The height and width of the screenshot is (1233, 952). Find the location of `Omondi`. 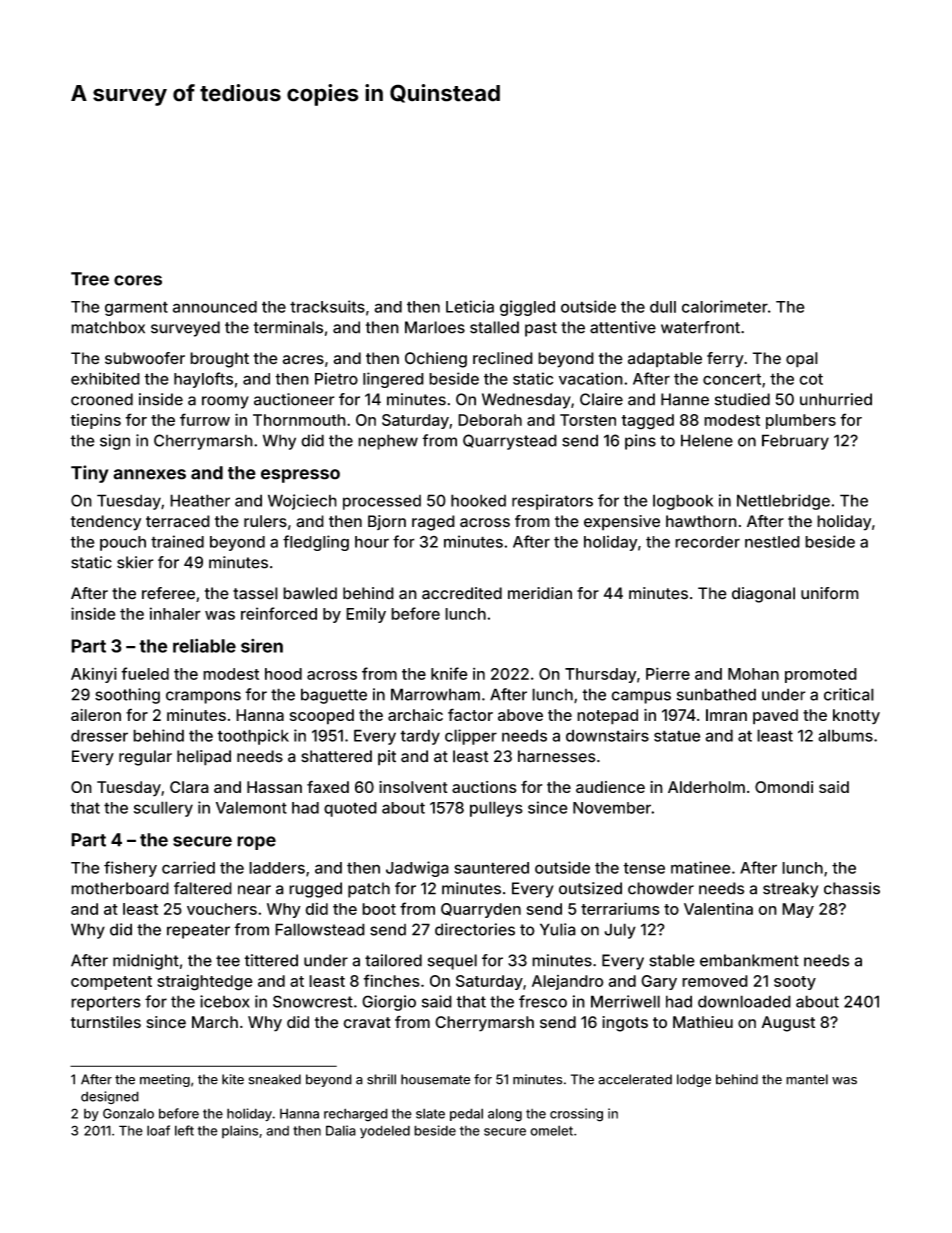

Omondi is located at coordinates (784, 787).
